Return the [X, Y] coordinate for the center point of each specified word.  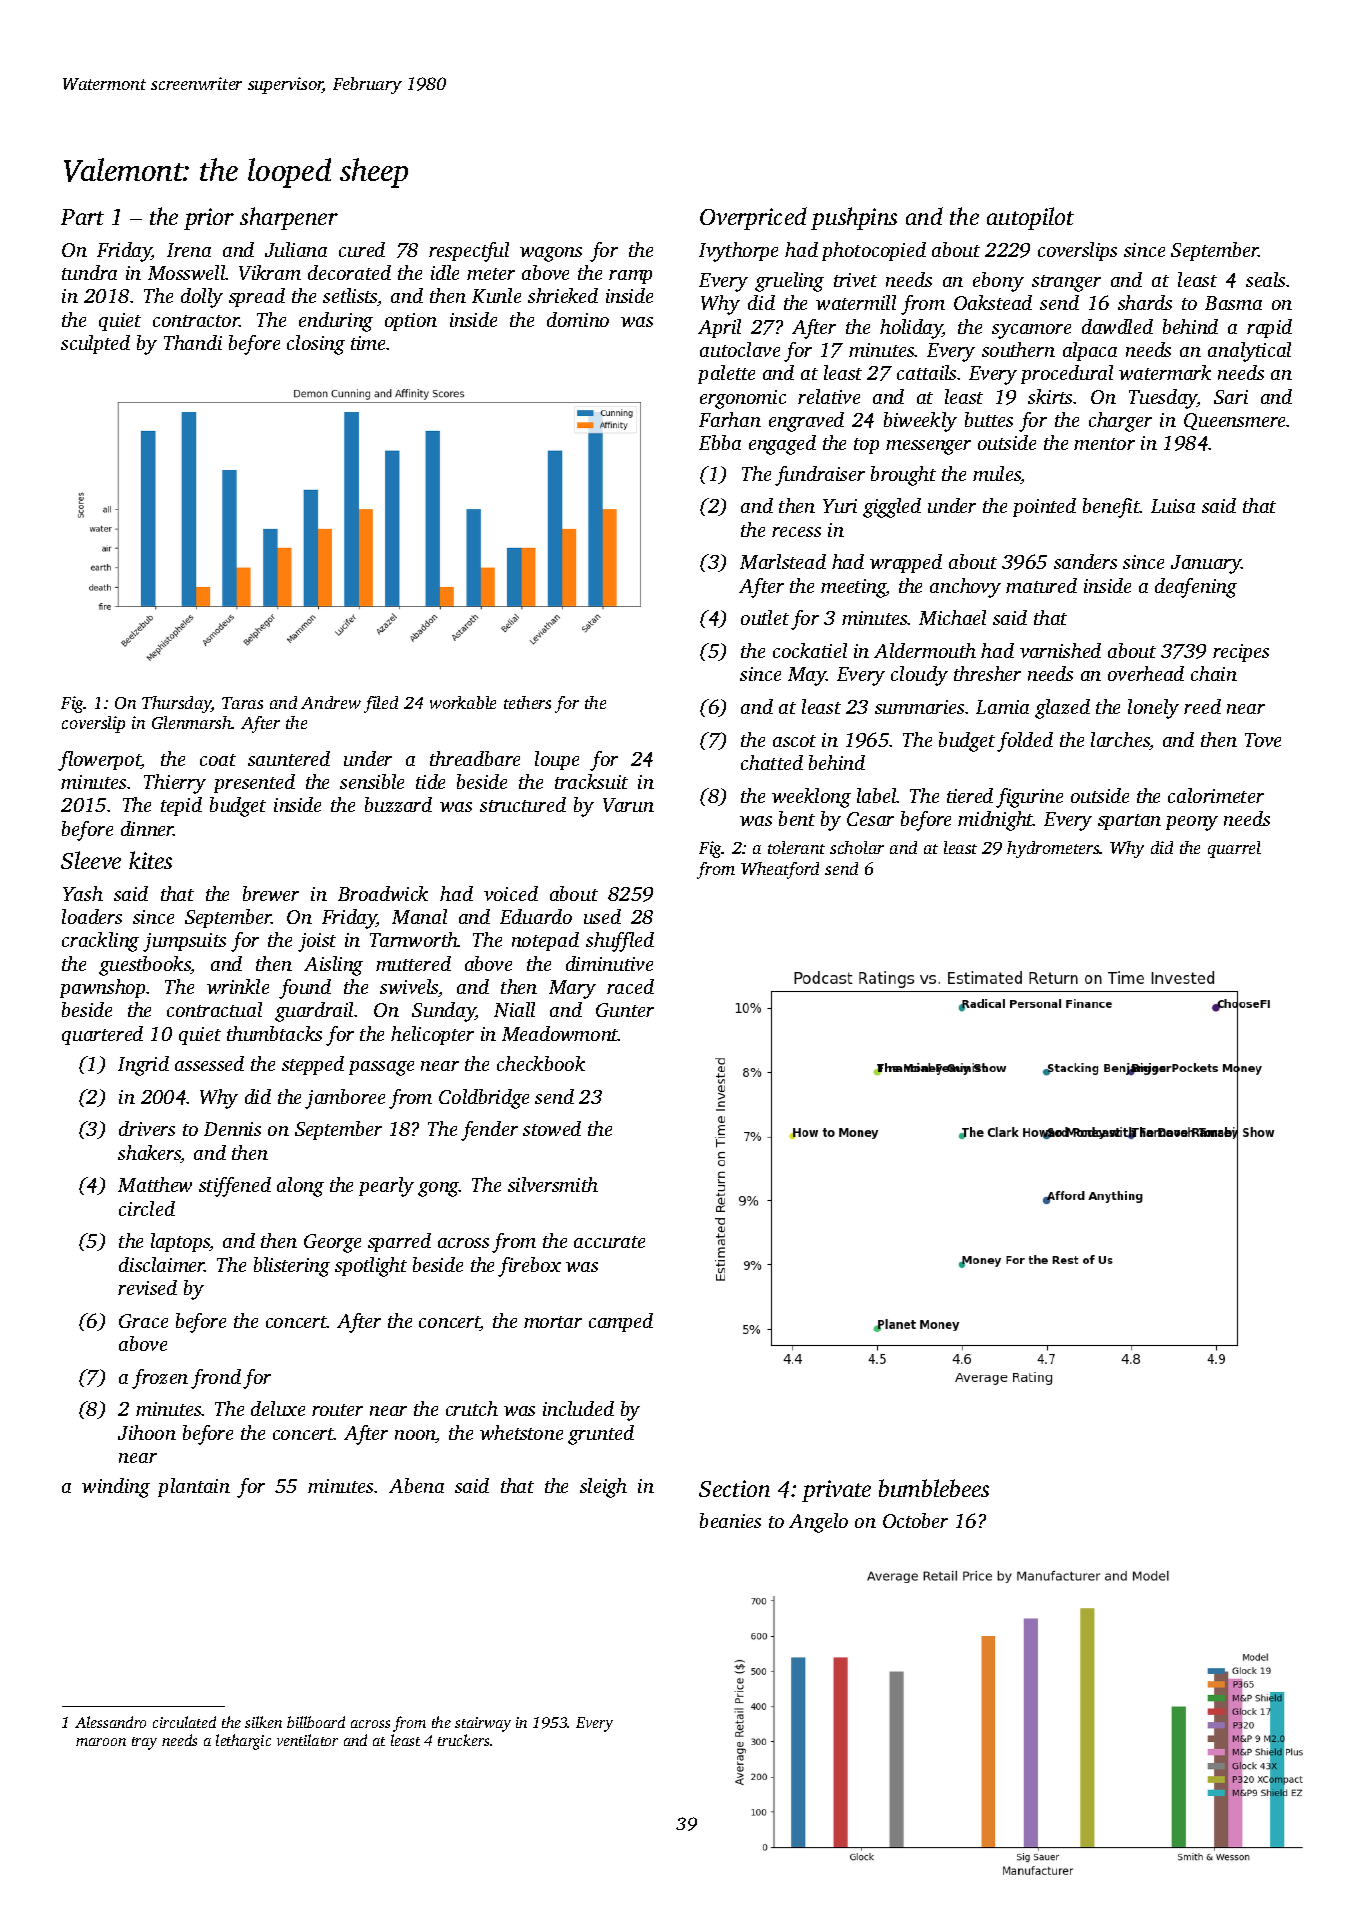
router [337, 1410]
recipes [1241, 653]
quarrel [1234, 849]
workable [463, 702]
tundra [89, 272]
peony [1192, 823]
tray [144, 1743]
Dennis [232, 1129]
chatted [772, 762]
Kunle [496, 295]
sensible [372, 781]
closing [316, 345]
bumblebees [934, 1488]
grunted [601, 1435]
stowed [552, 1128]
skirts [1050, 396]
